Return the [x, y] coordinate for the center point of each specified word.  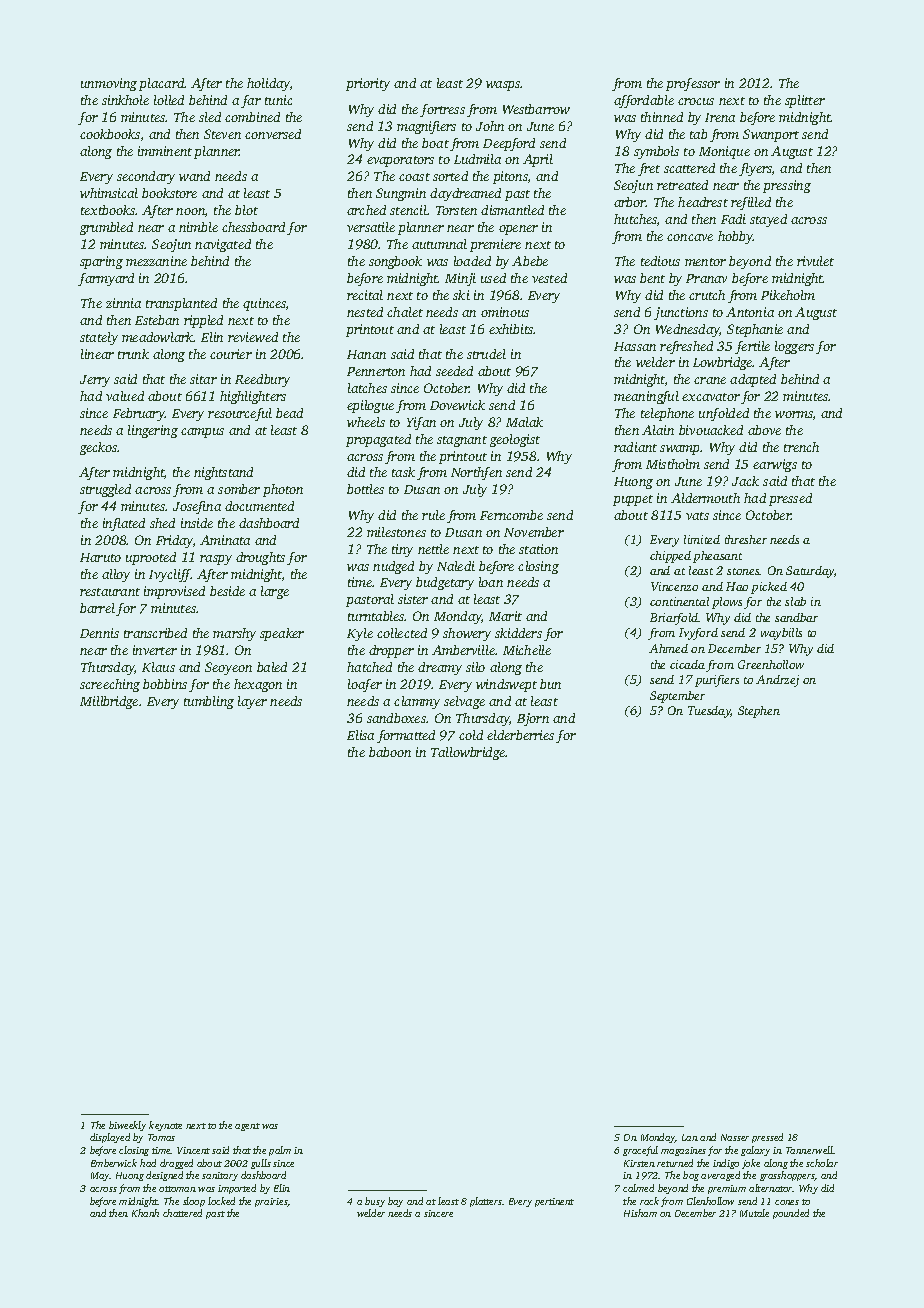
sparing [101, 262]
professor [693, 84]
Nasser [735, 1137]
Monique [724, 152]
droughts [260, 558]
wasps [503, 86]
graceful [640, 1151]
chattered [182, 1213]
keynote [165, 1126]
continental [679, 601]
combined [252, 117]
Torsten [456, 210]
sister [413, 599]
